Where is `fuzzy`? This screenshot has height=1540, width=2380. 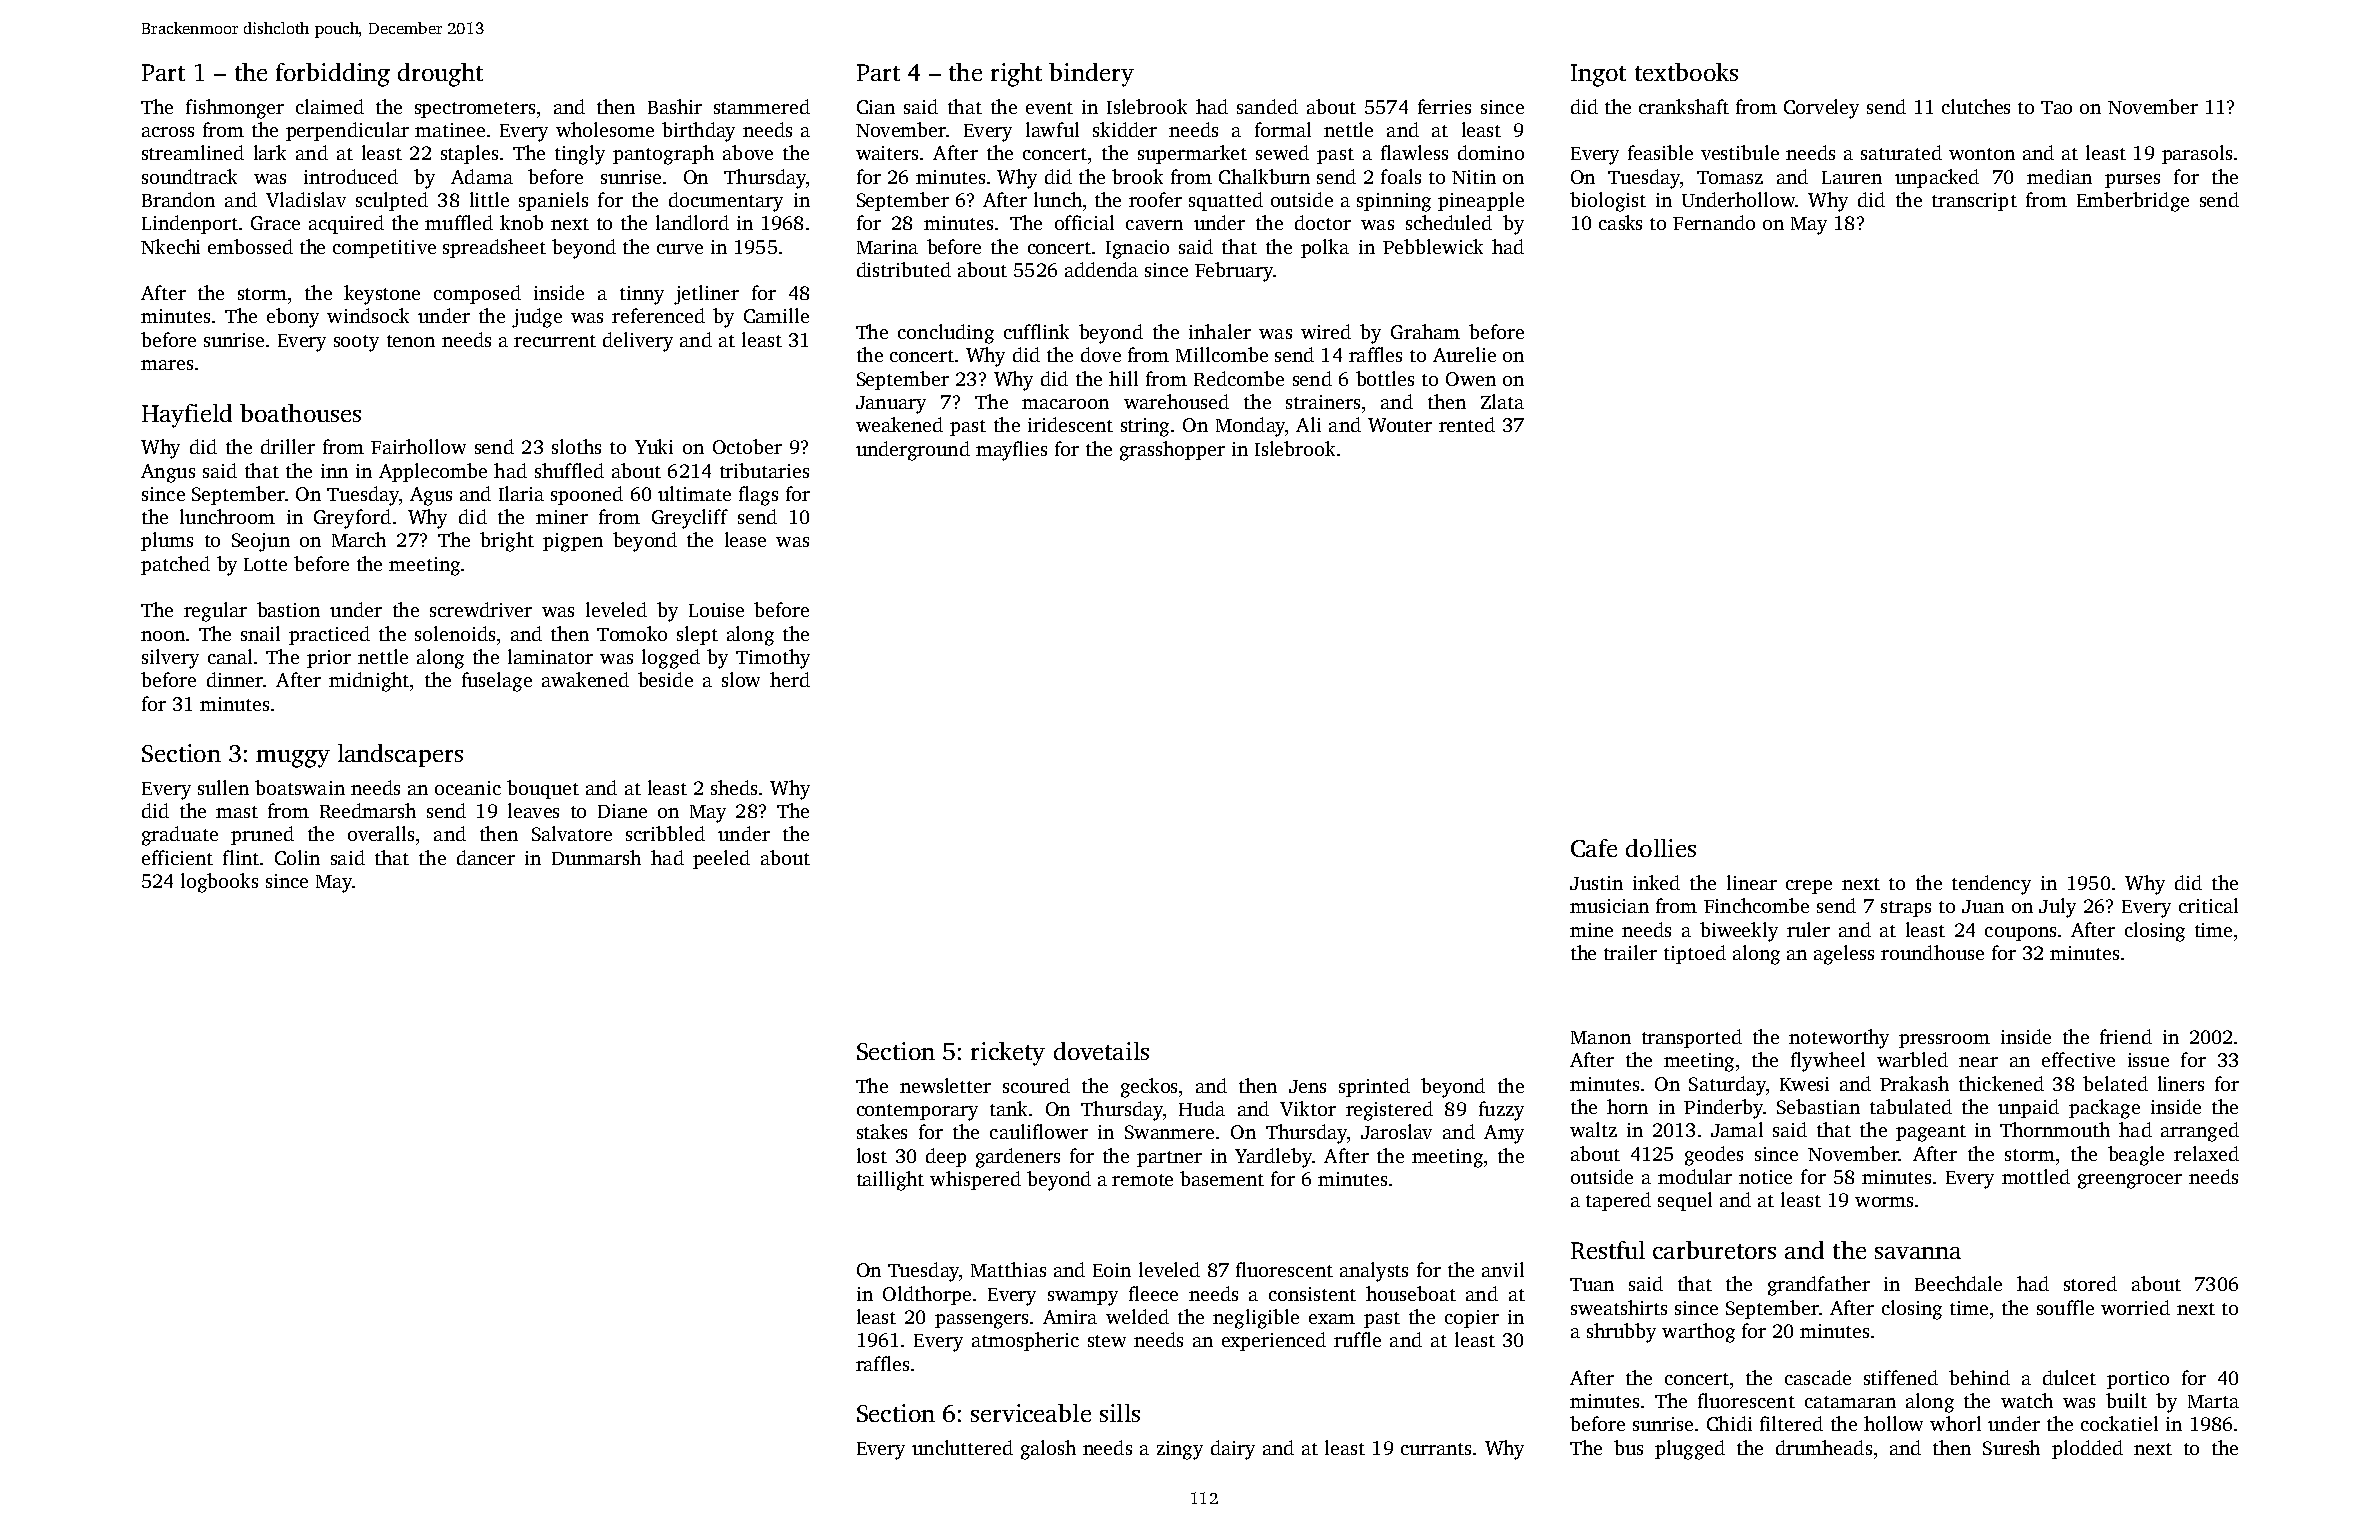 fuzzy is located at coordinates (1501, 1111).
